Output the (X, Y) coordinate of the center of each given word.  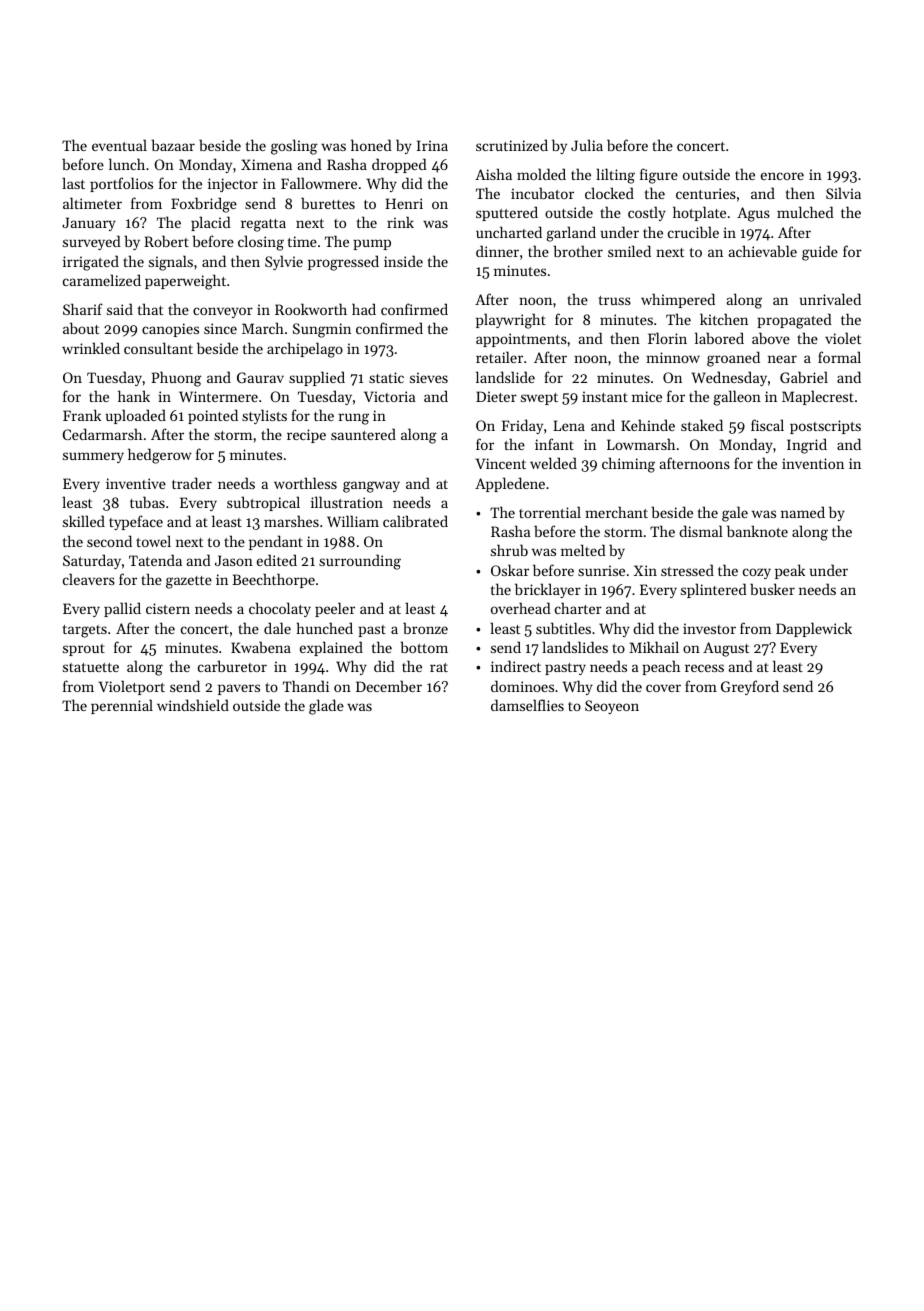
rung (354, 419)
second (109, 541)
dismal (701, 531)
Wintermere (218, 396)
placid (211, 223)
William (353, 521)
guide (820, 253)
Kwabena (261, 647)
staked (702, 425)
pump (372, 244)
